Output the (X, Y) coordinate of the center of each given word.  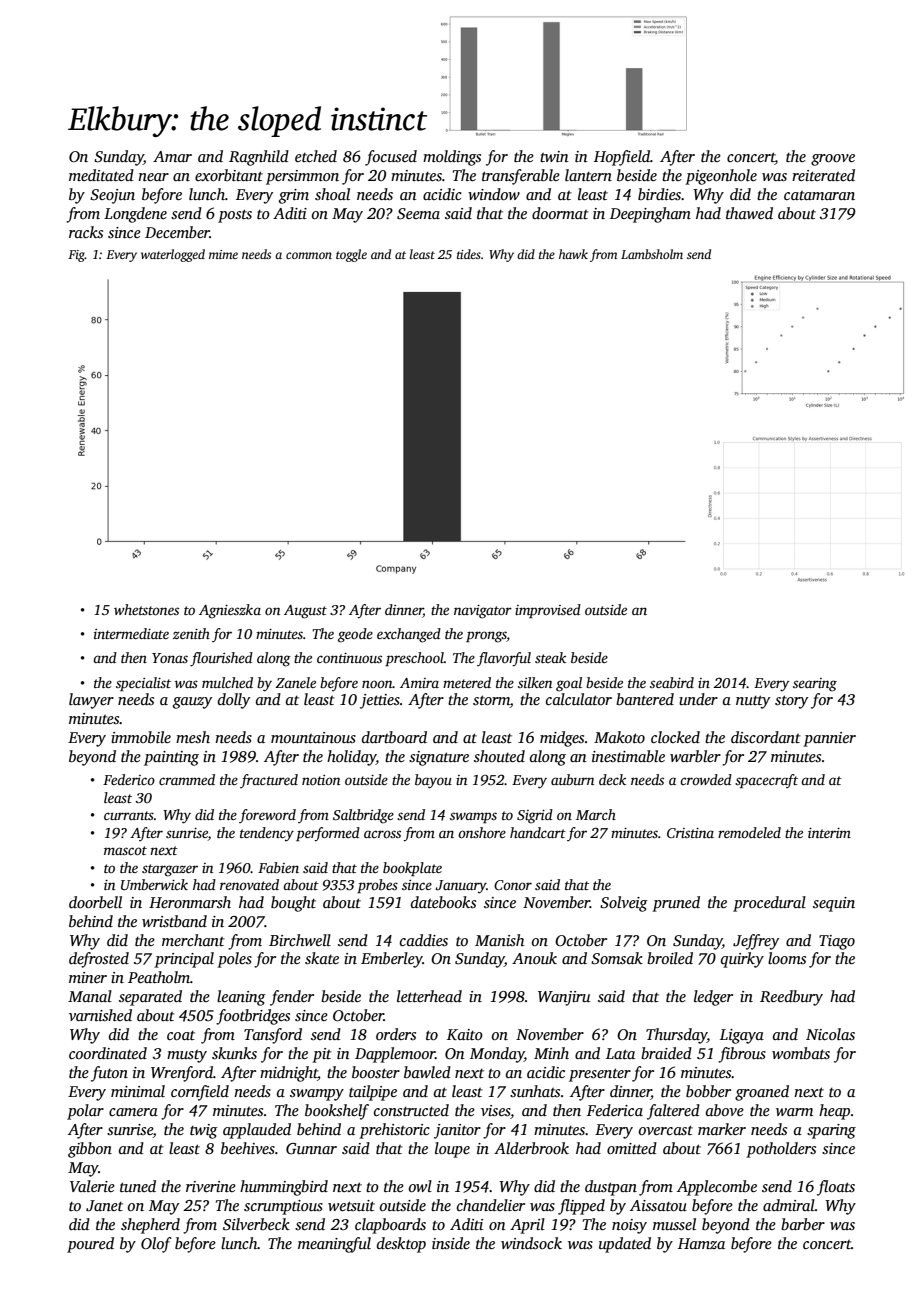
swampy (317, 1095)
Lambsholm (652, 254)
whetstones (146, 609)
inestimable (628, 756)
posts (235, 216)
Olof (156, 1245)
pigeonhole (721, 177)
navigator (483, 612)
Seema (418, 214)
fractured (269, 781)
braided (666, 1053)
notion (321, 780)
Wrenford (182, 1074)
